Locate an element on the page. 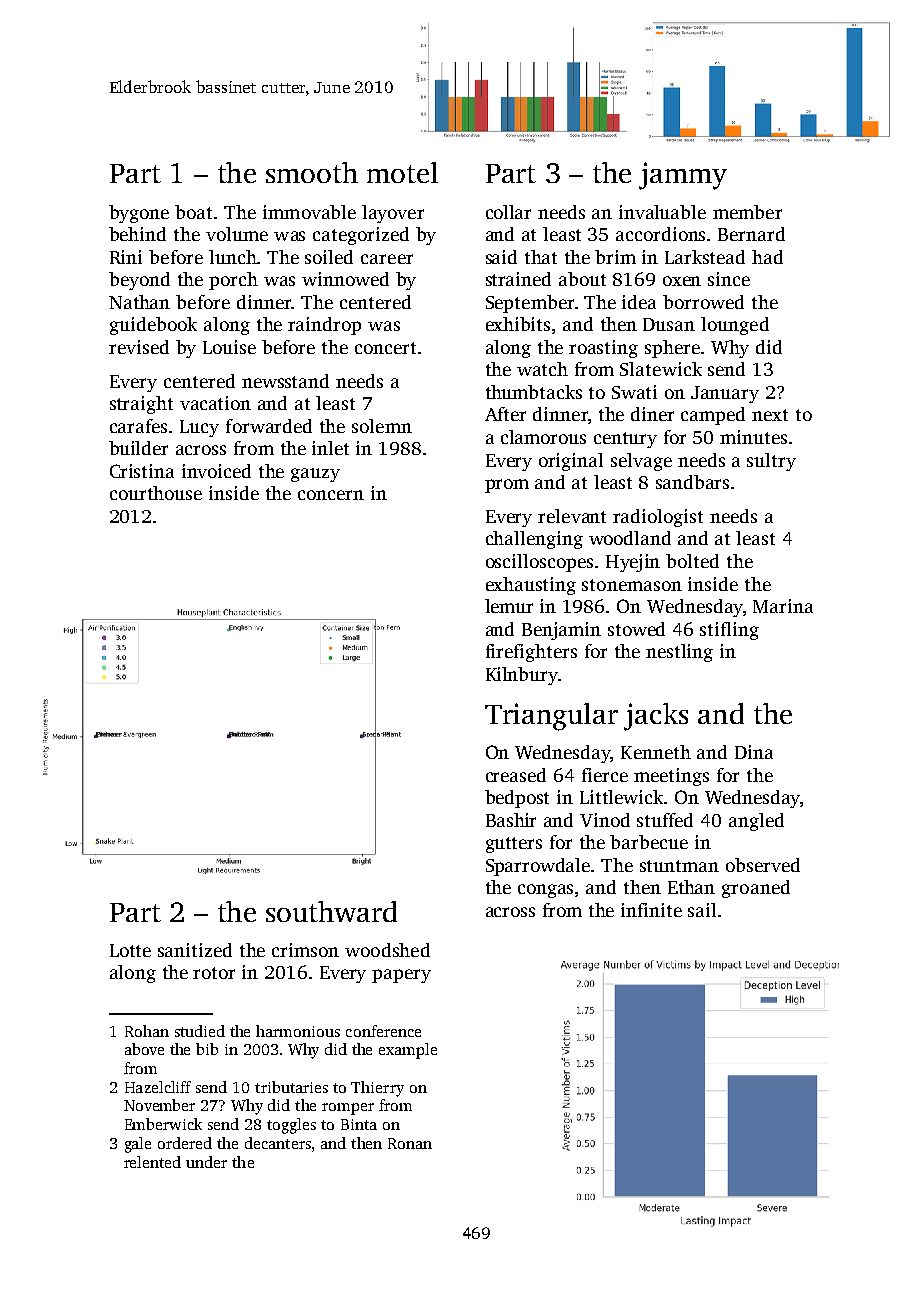  immovable is located at coordinates (309, 212).
